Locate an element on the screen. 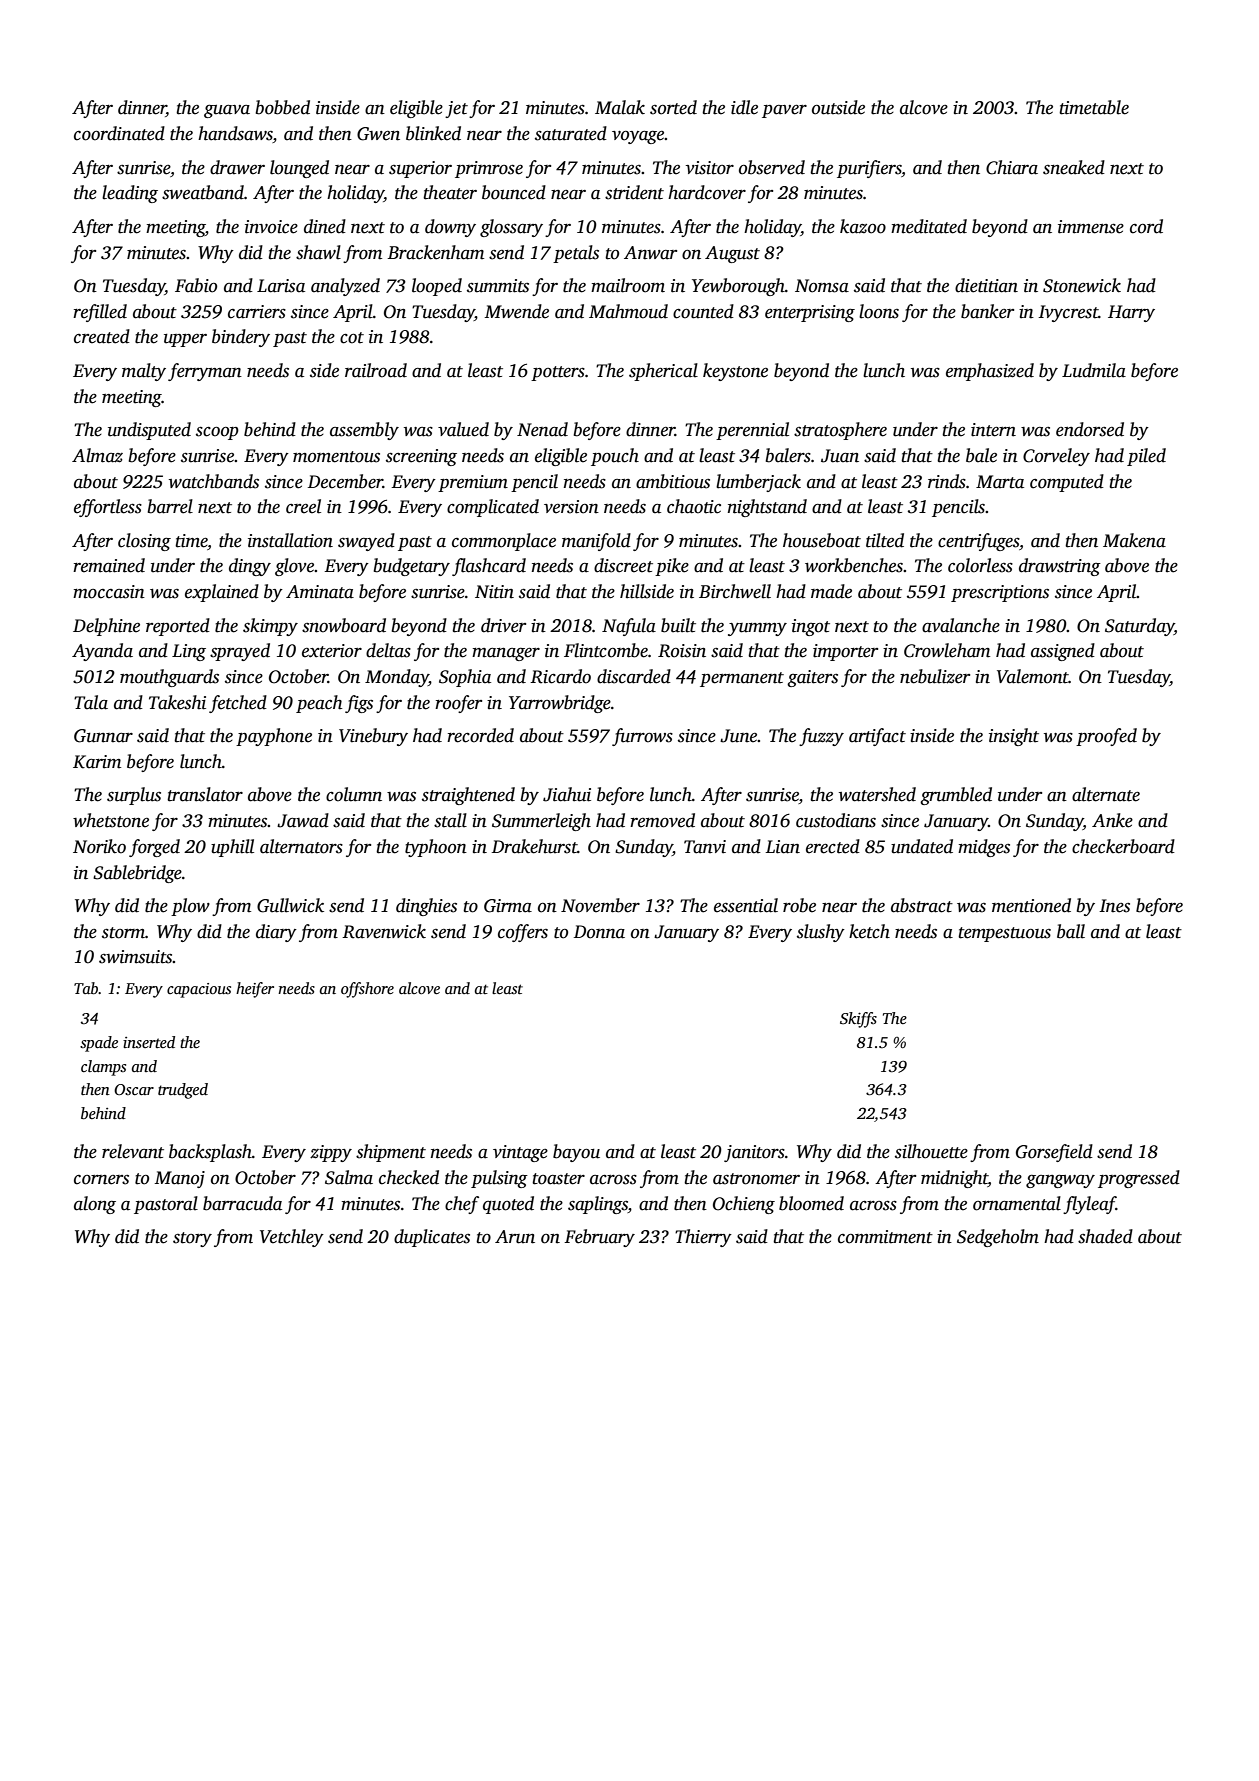 The width and height of the screenshot is (1259, 1781). Corveley is located at coordinates (1056, 457).
